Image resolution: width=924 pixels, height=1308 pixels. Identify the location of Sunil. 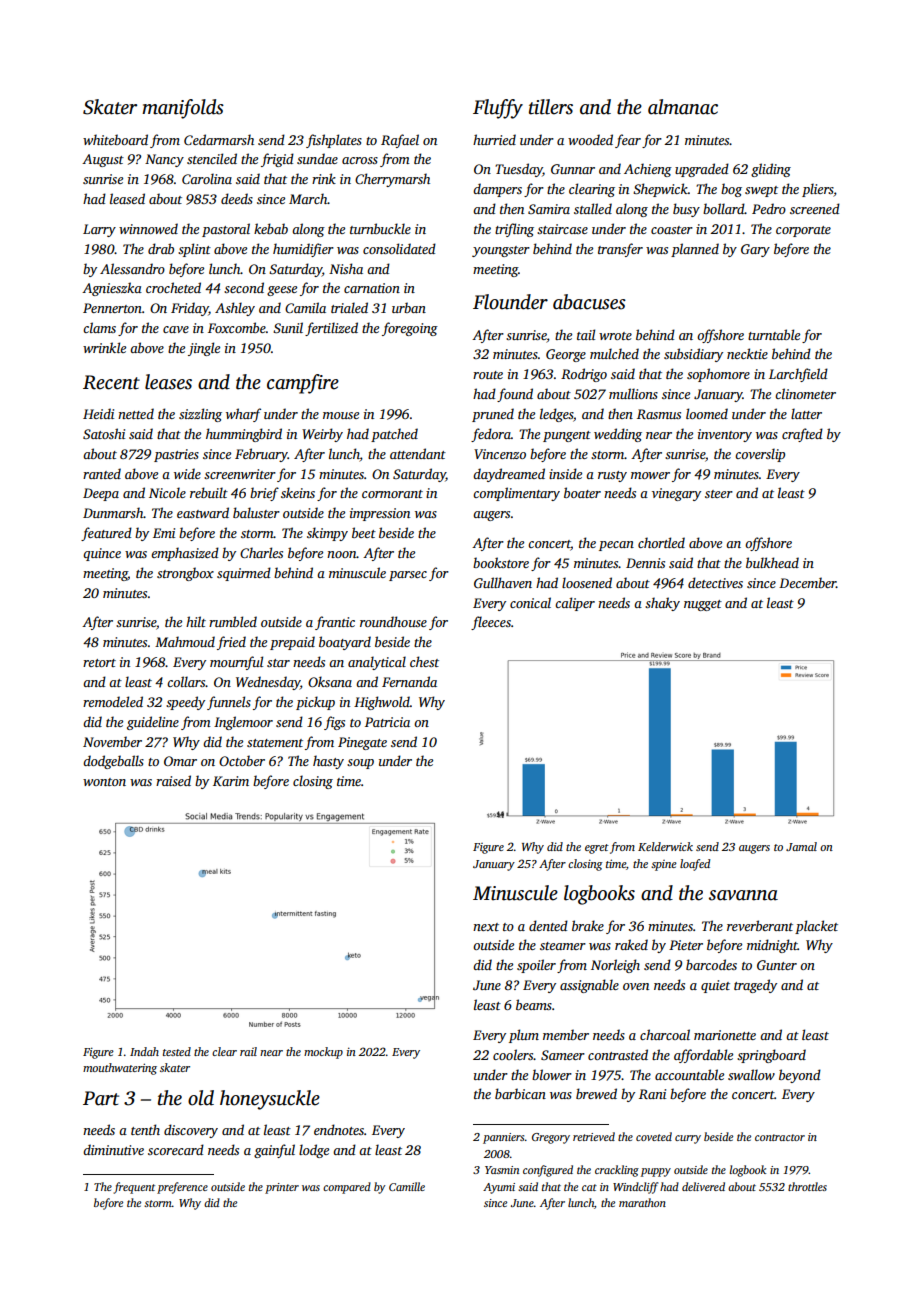
(288, 327).
